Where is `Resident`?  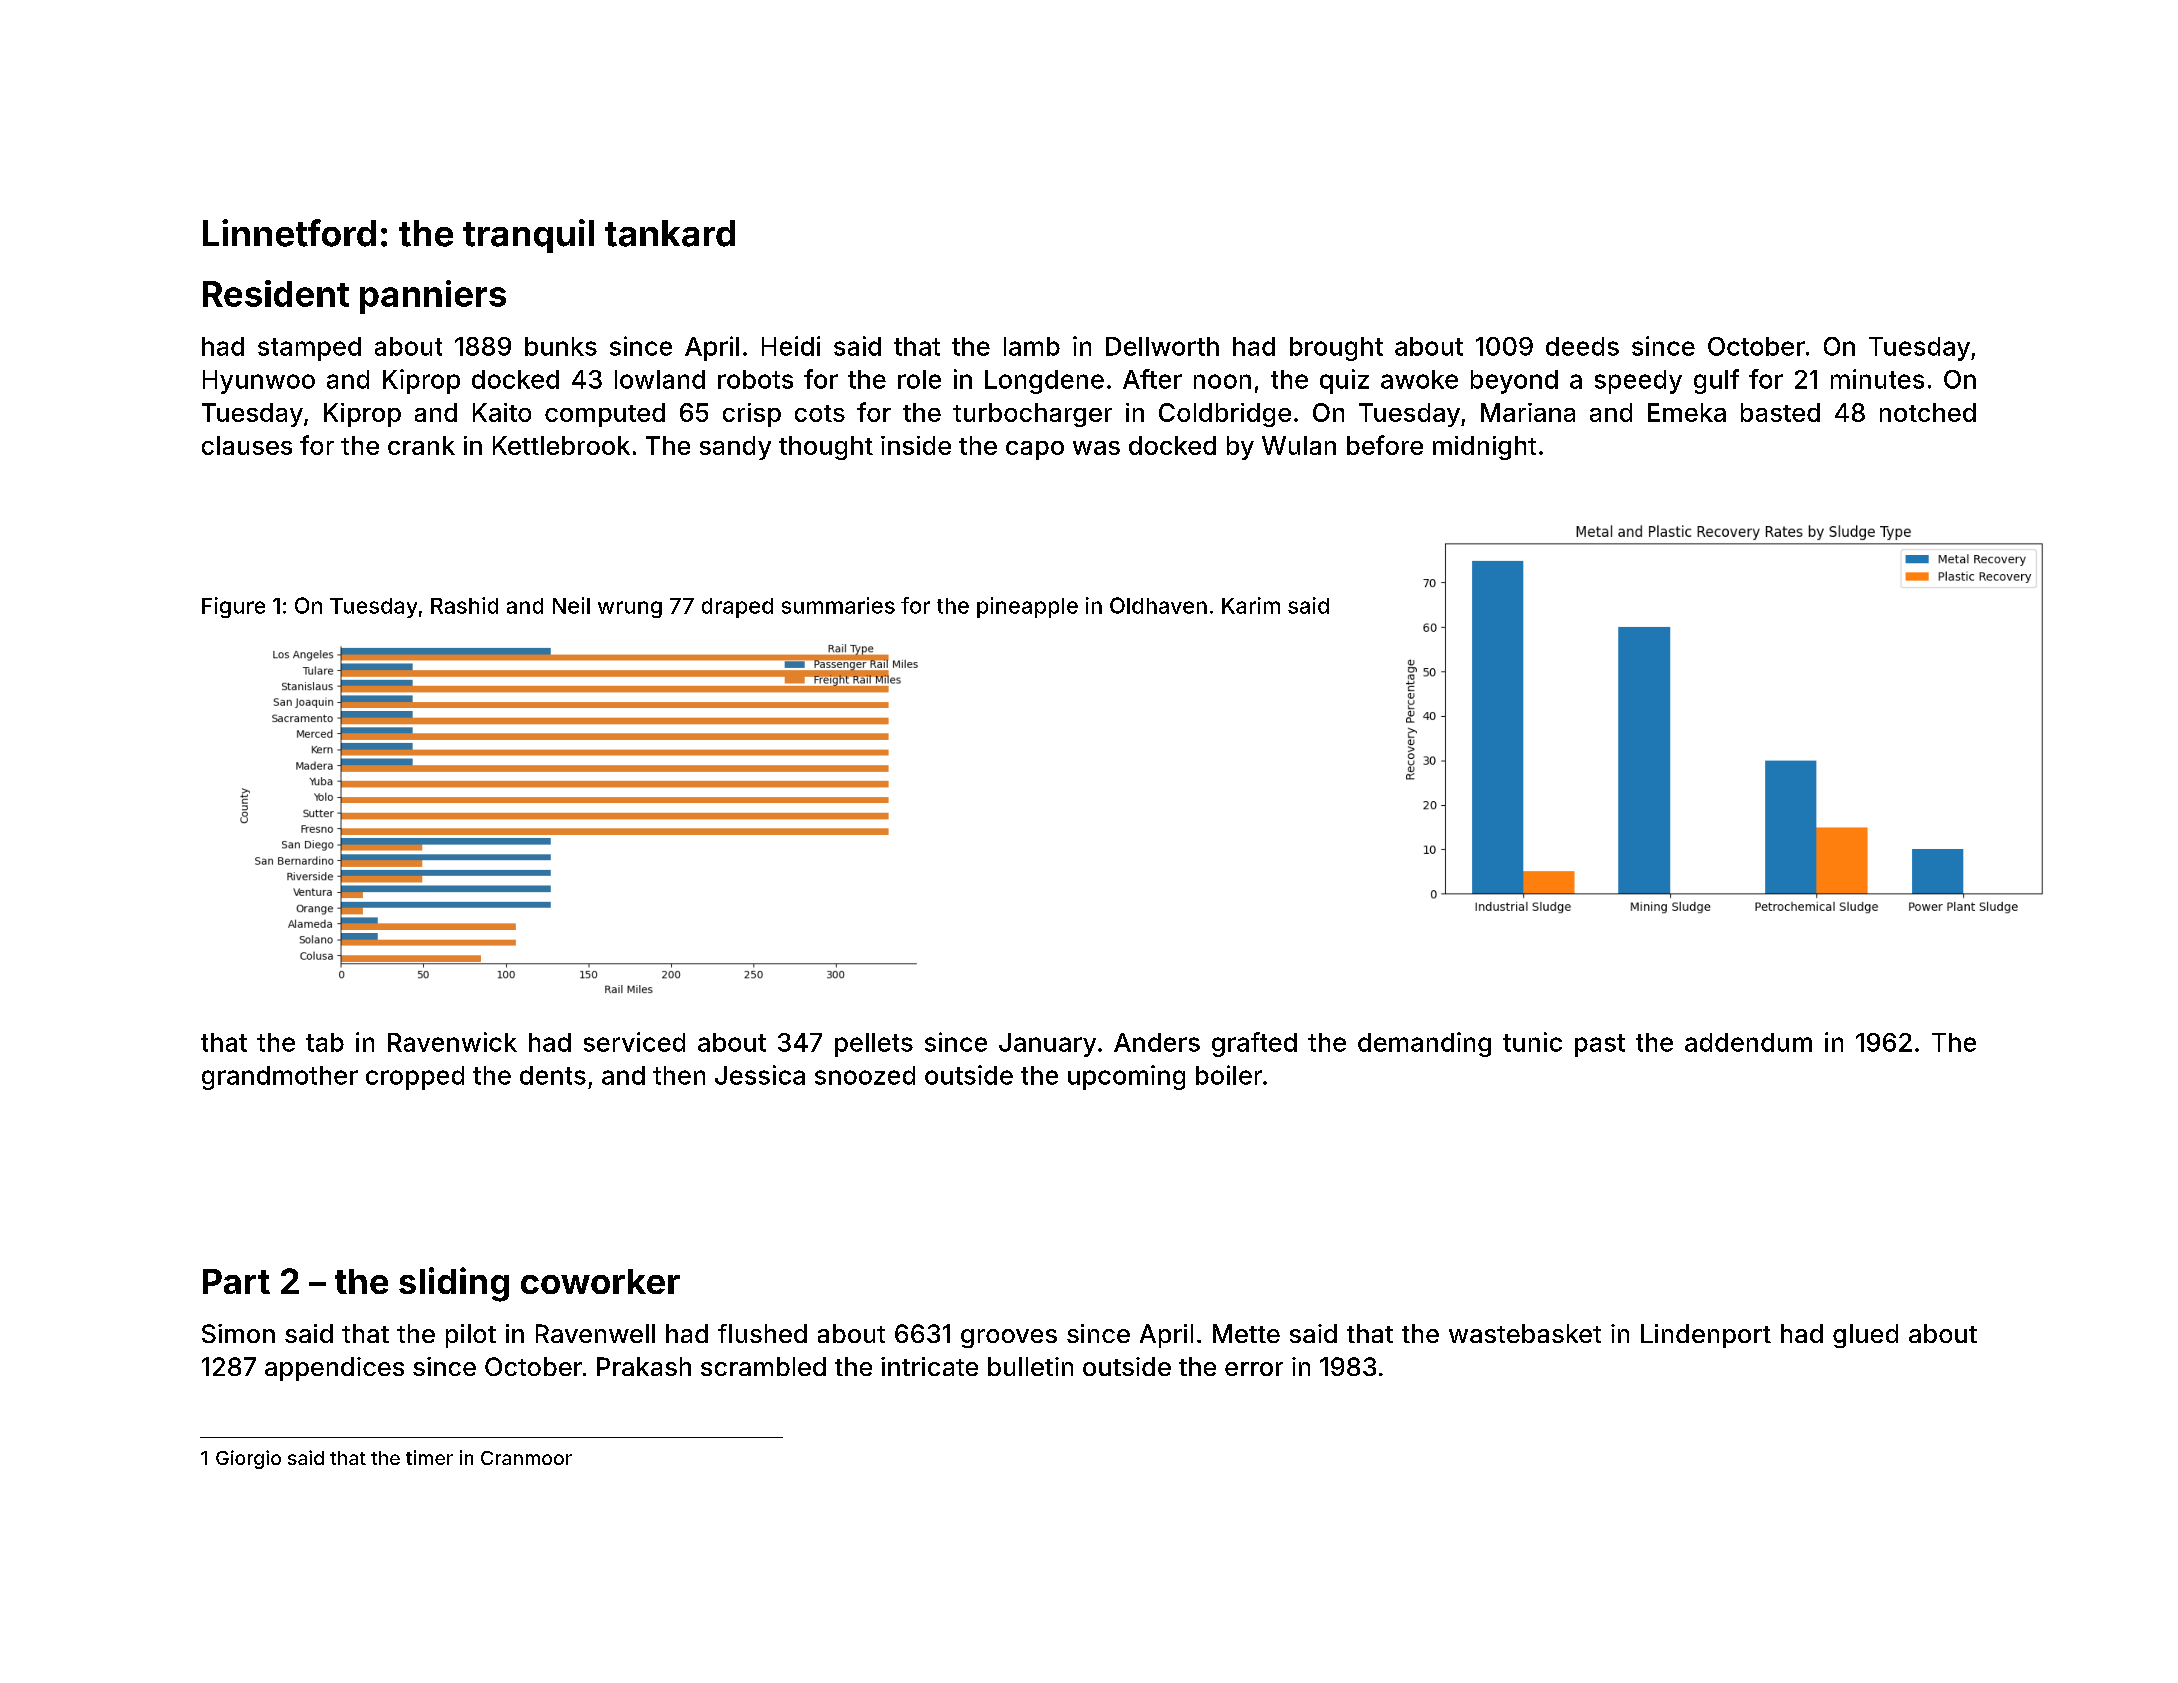 Resident is located at coordinates (276, 293).
